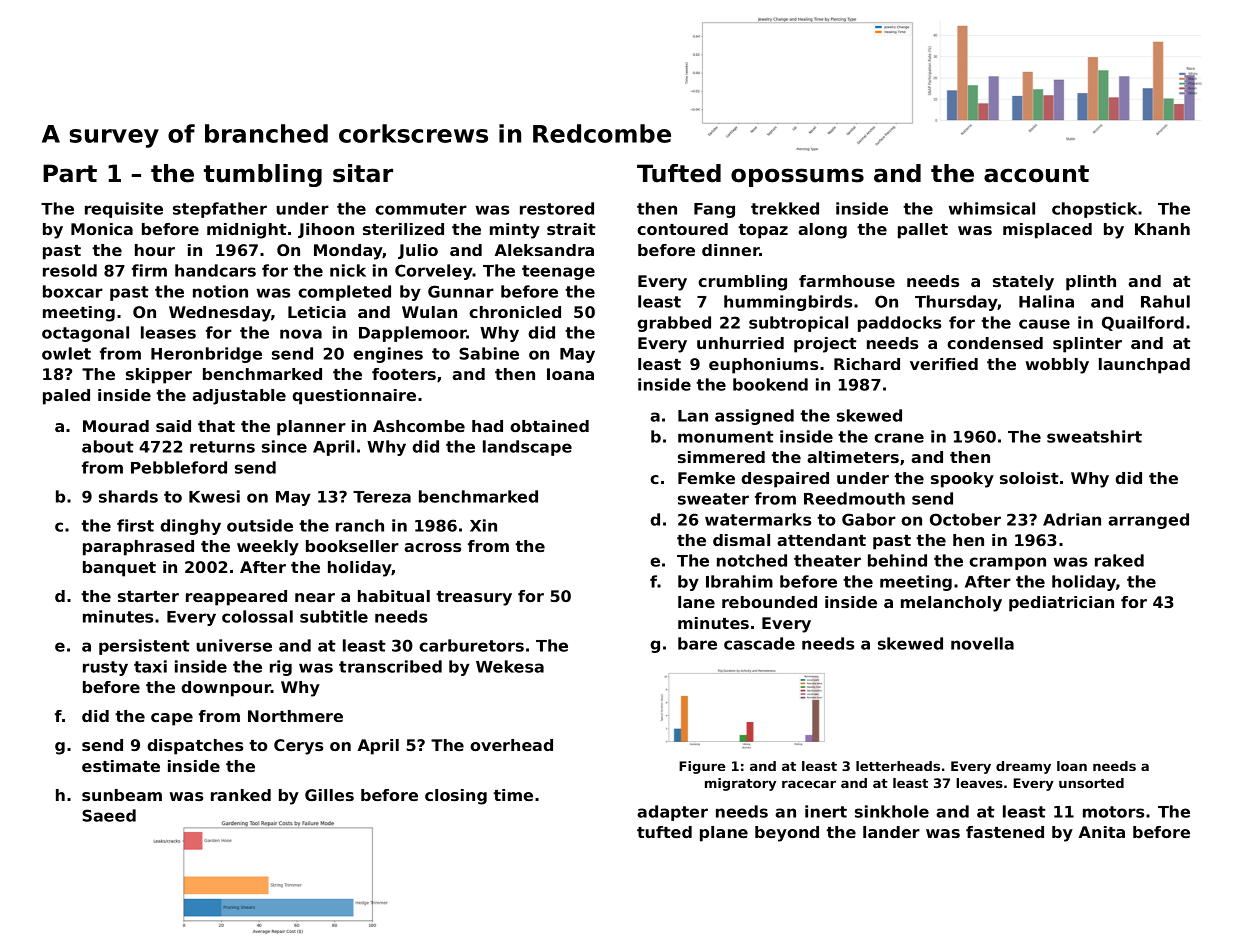  I want to click on tumbling, so click(263, 175).
